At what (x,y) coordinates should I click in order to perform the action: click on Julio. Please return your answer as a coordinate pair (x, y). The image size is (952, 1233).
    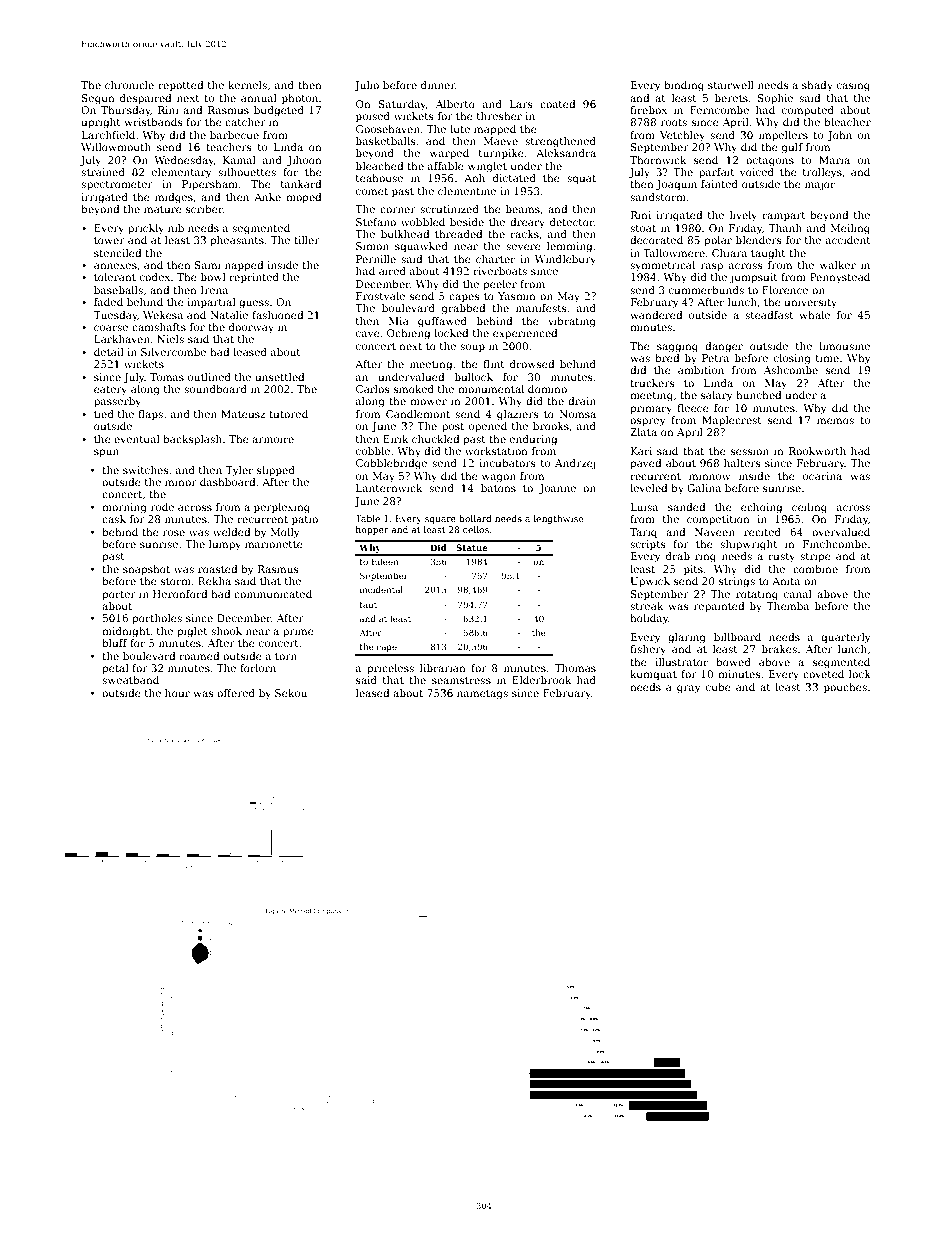
    Looking at the image, I should click on (366, 86).
